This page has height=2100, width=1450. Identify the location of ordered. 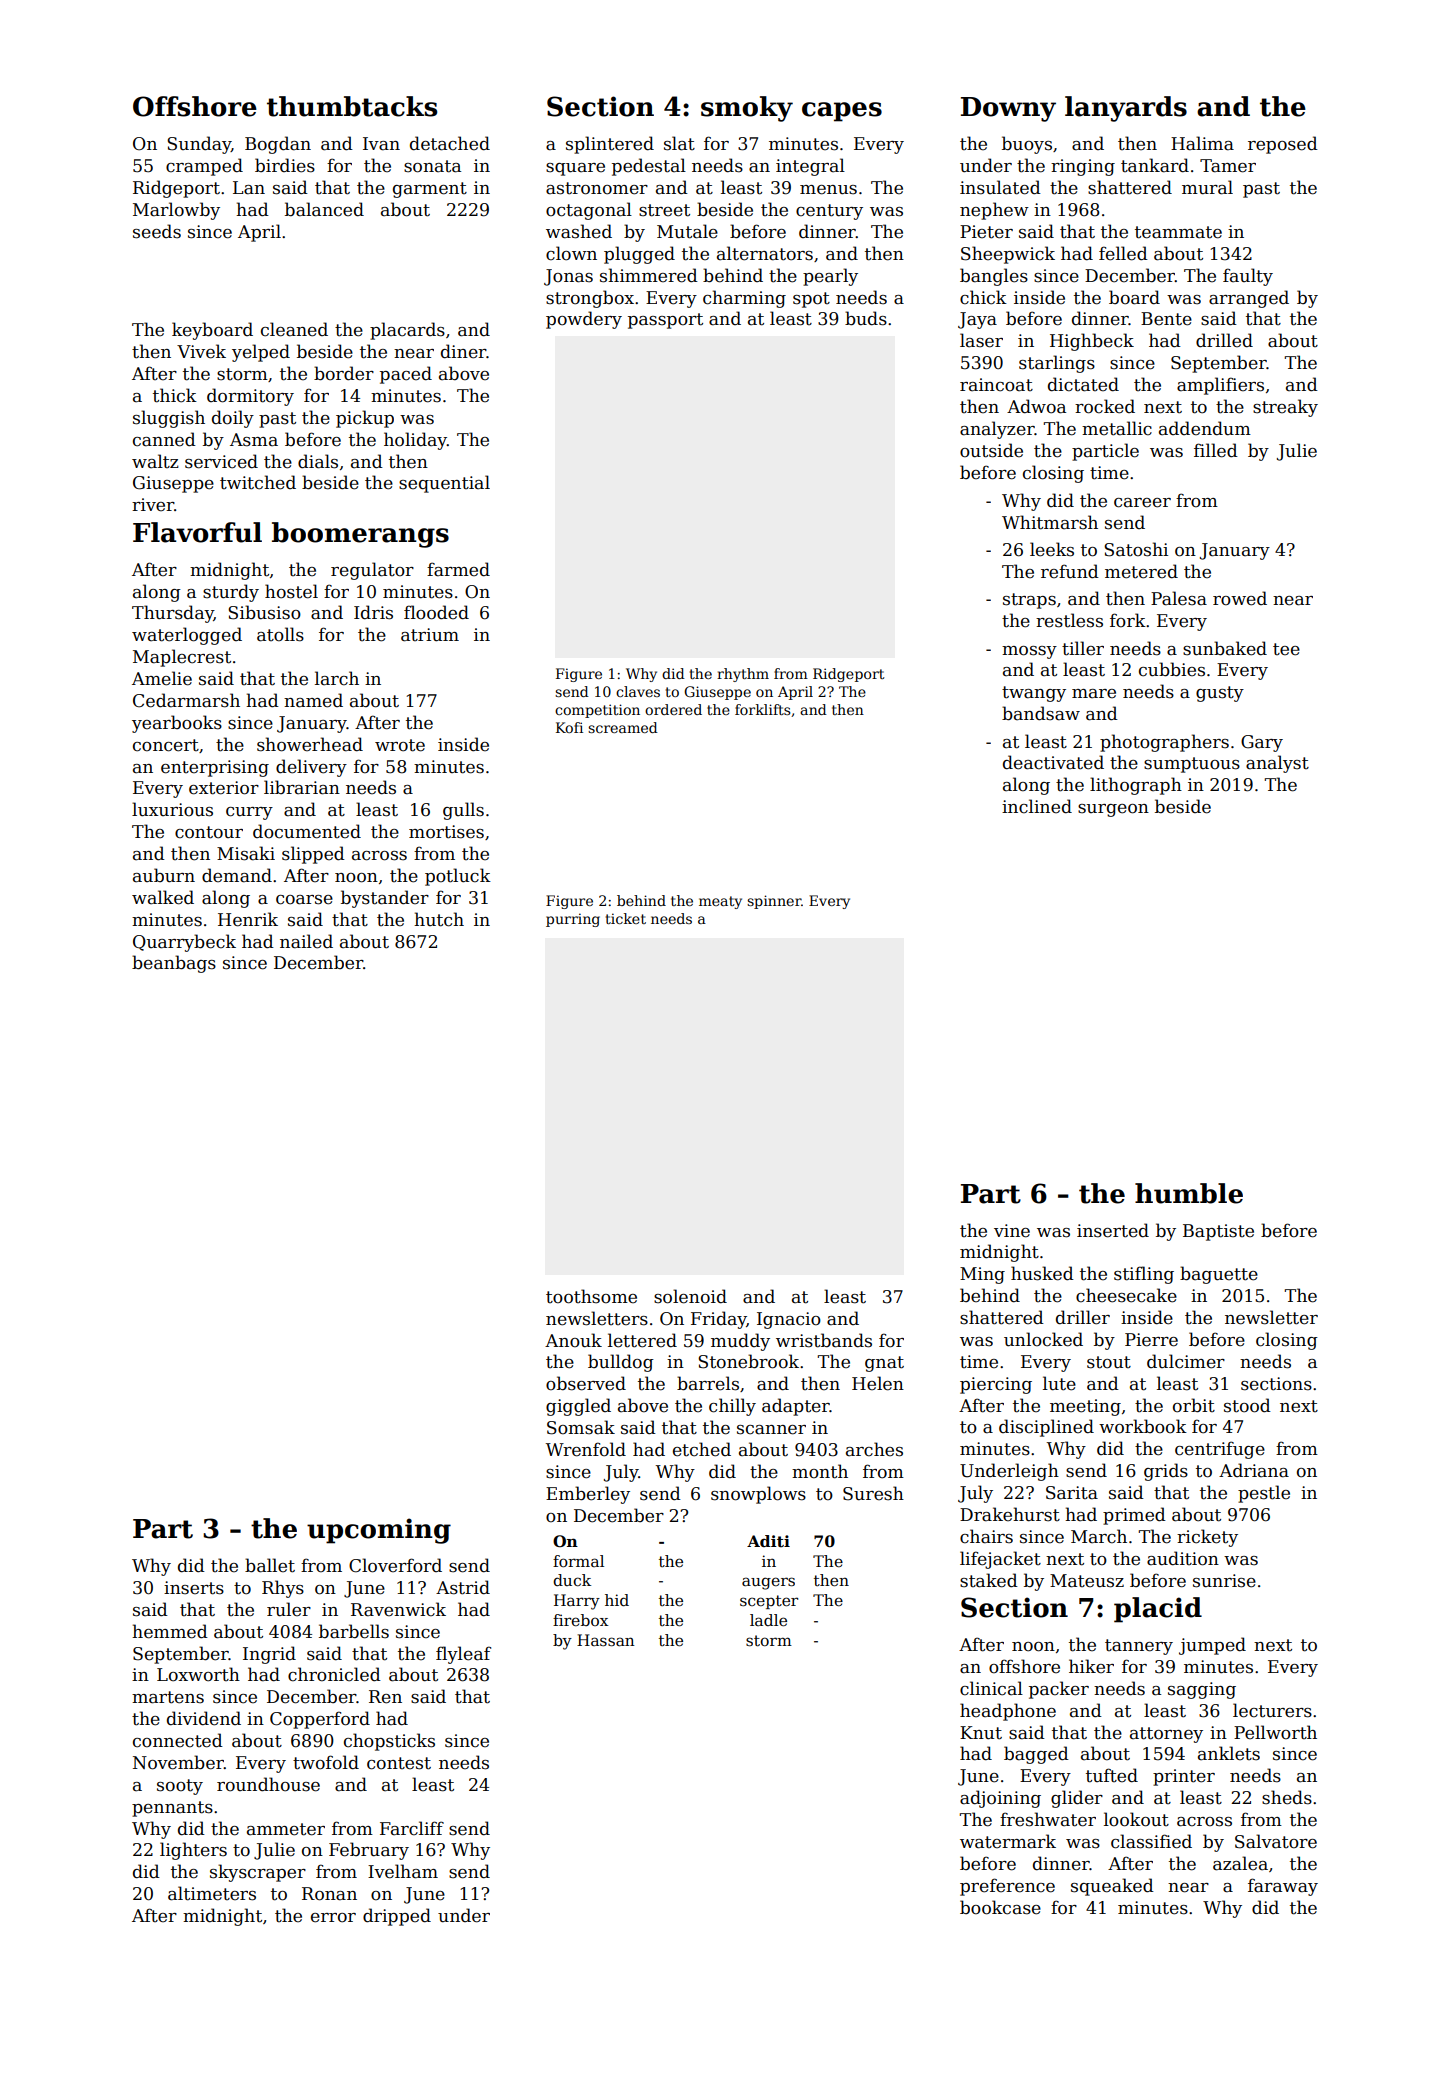
(673, 709).
